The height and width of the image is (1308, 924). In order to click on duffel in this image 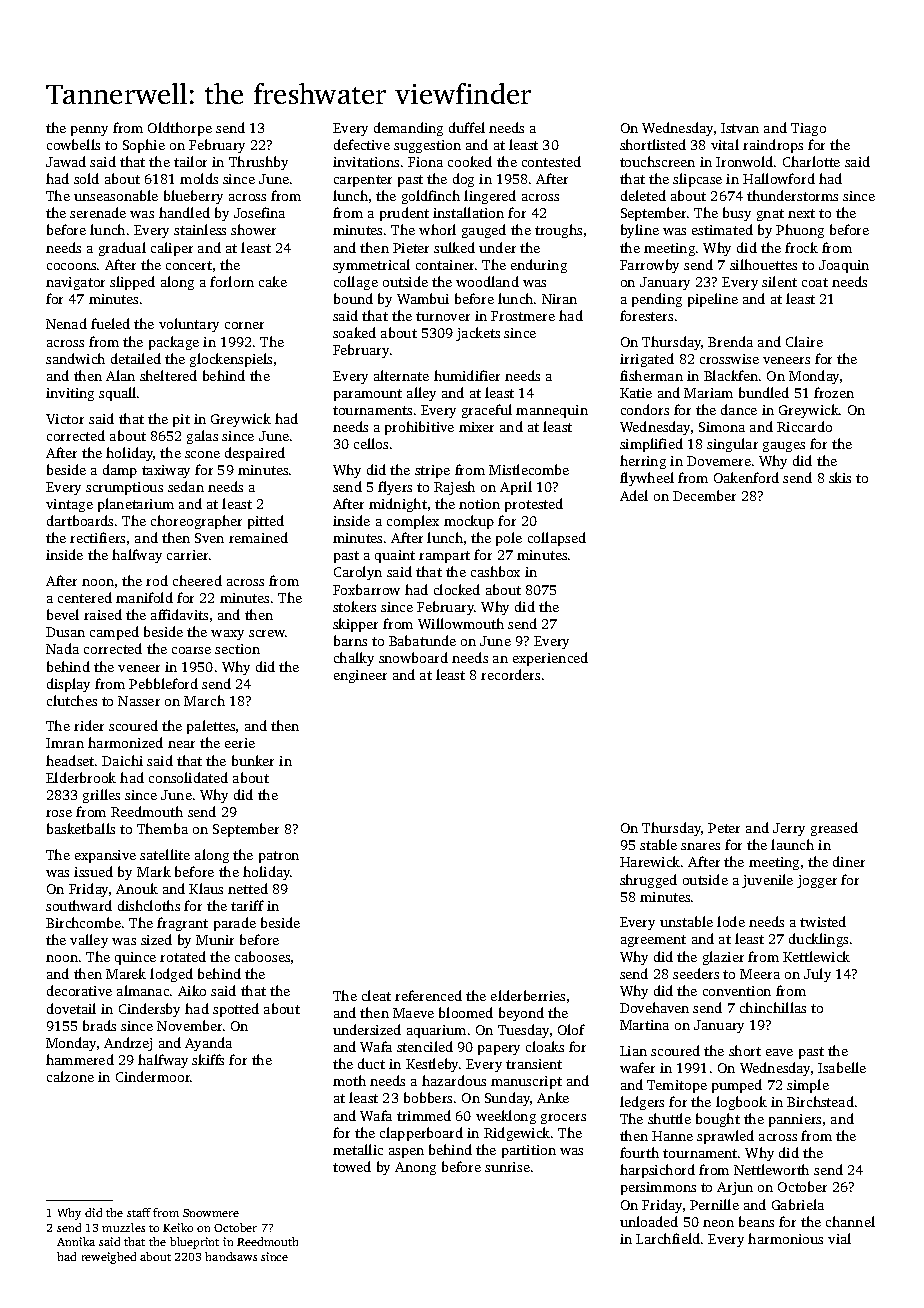, I will do `click(467, 127)`.
